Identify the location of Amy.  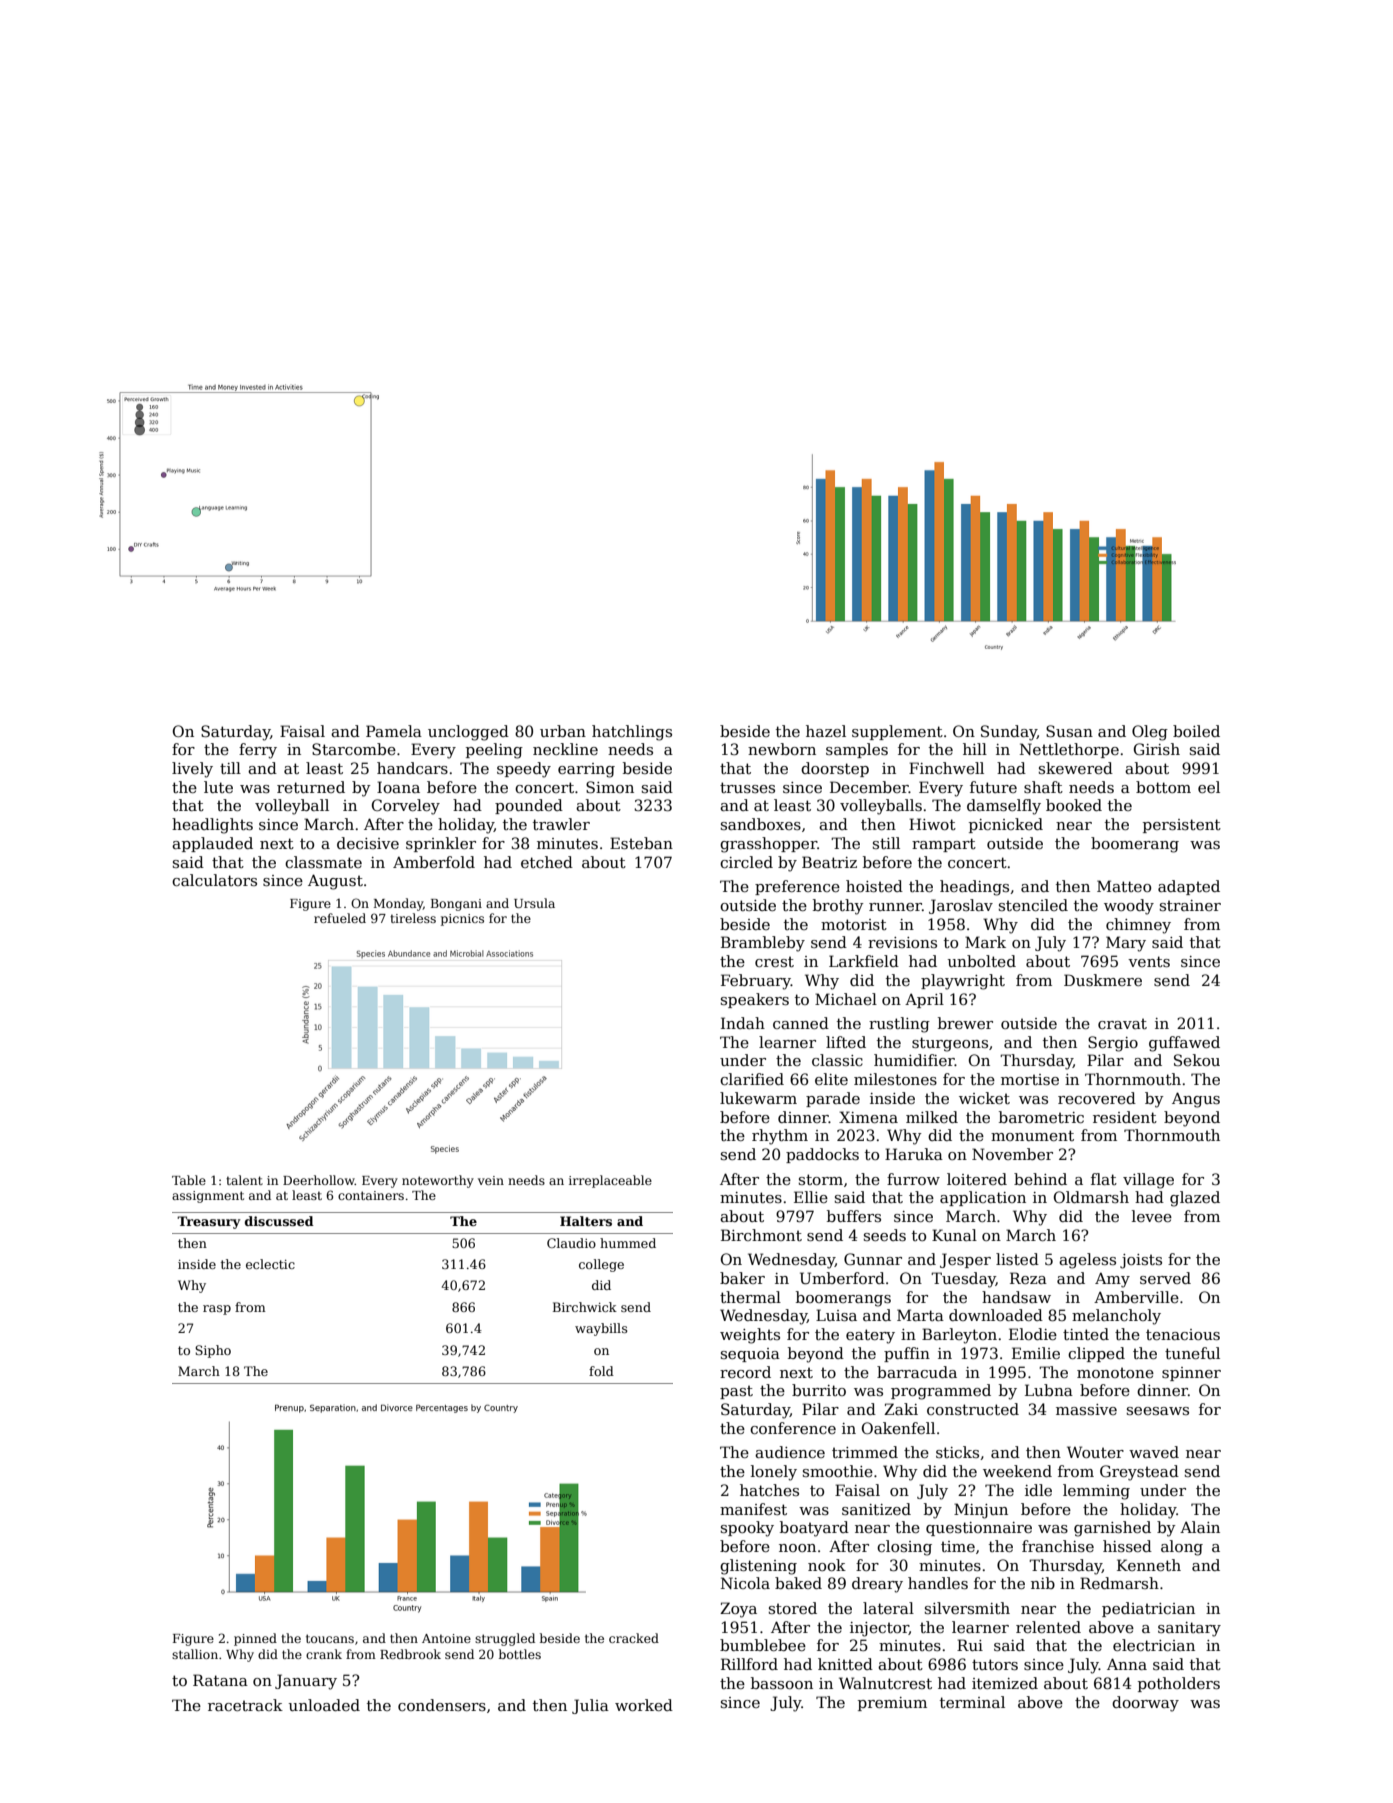
(1112, 1280).
